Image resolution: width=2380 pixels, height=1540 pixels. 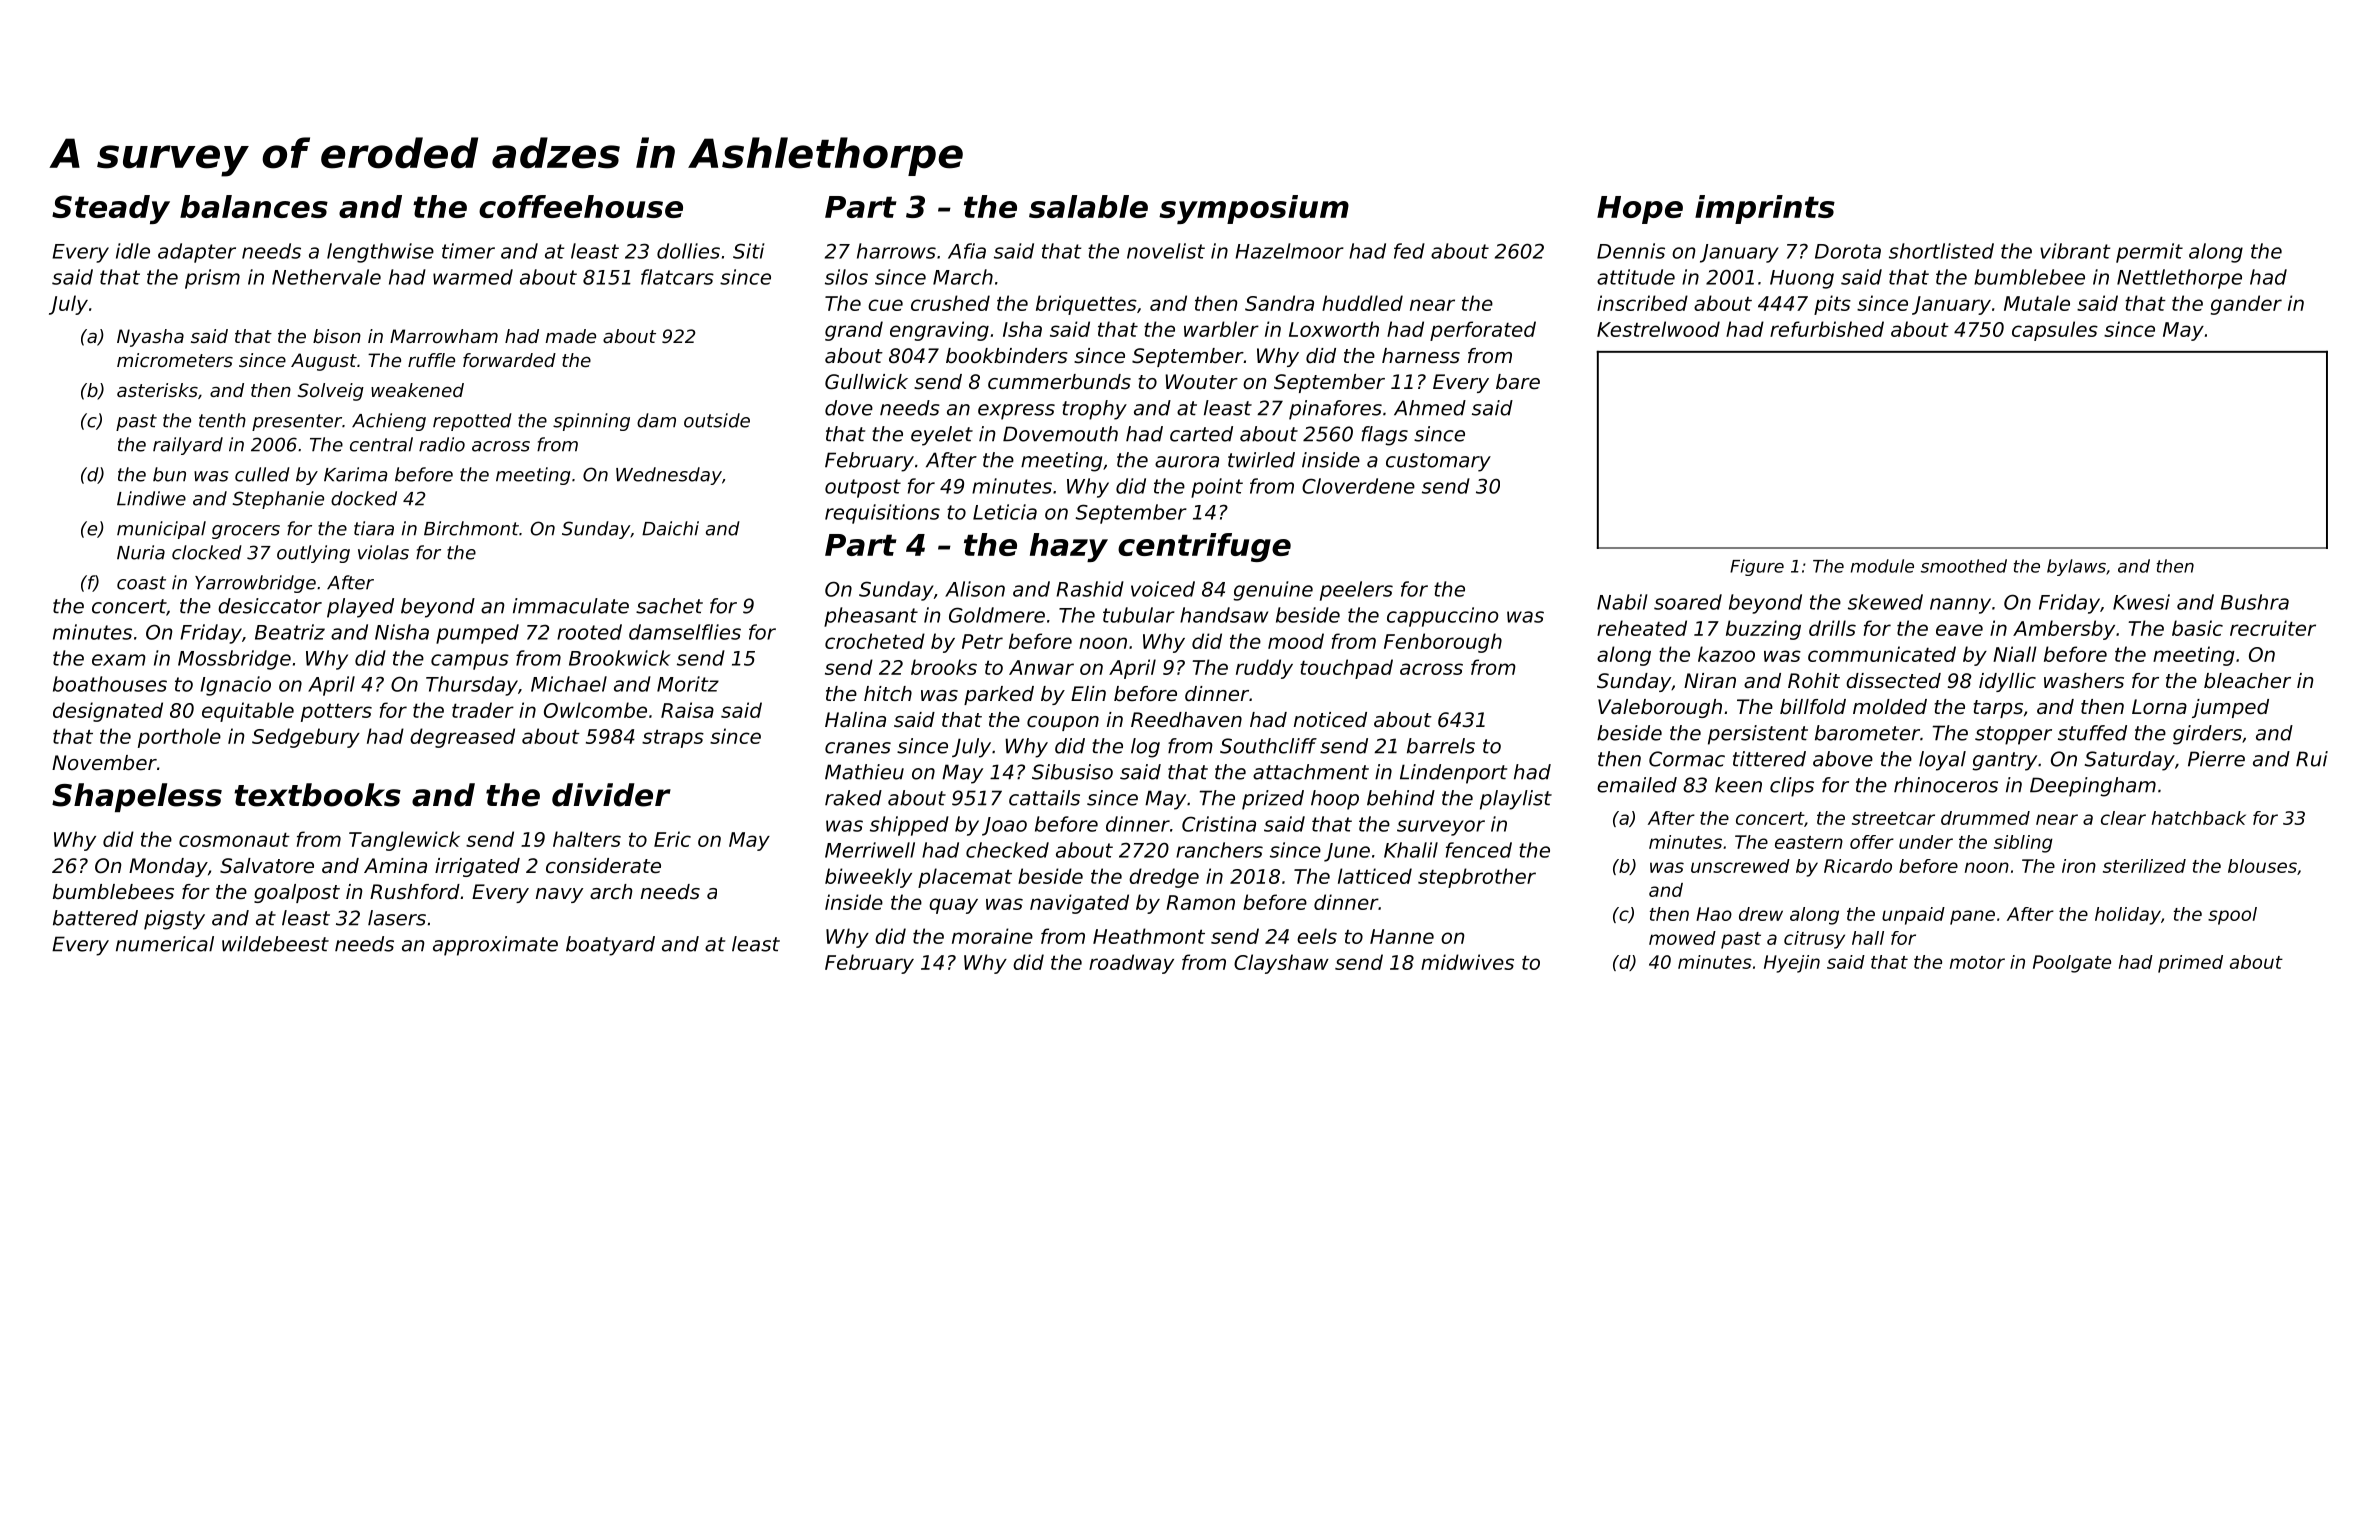 I want to click on Nethervale, so click(x=326, y=277).
